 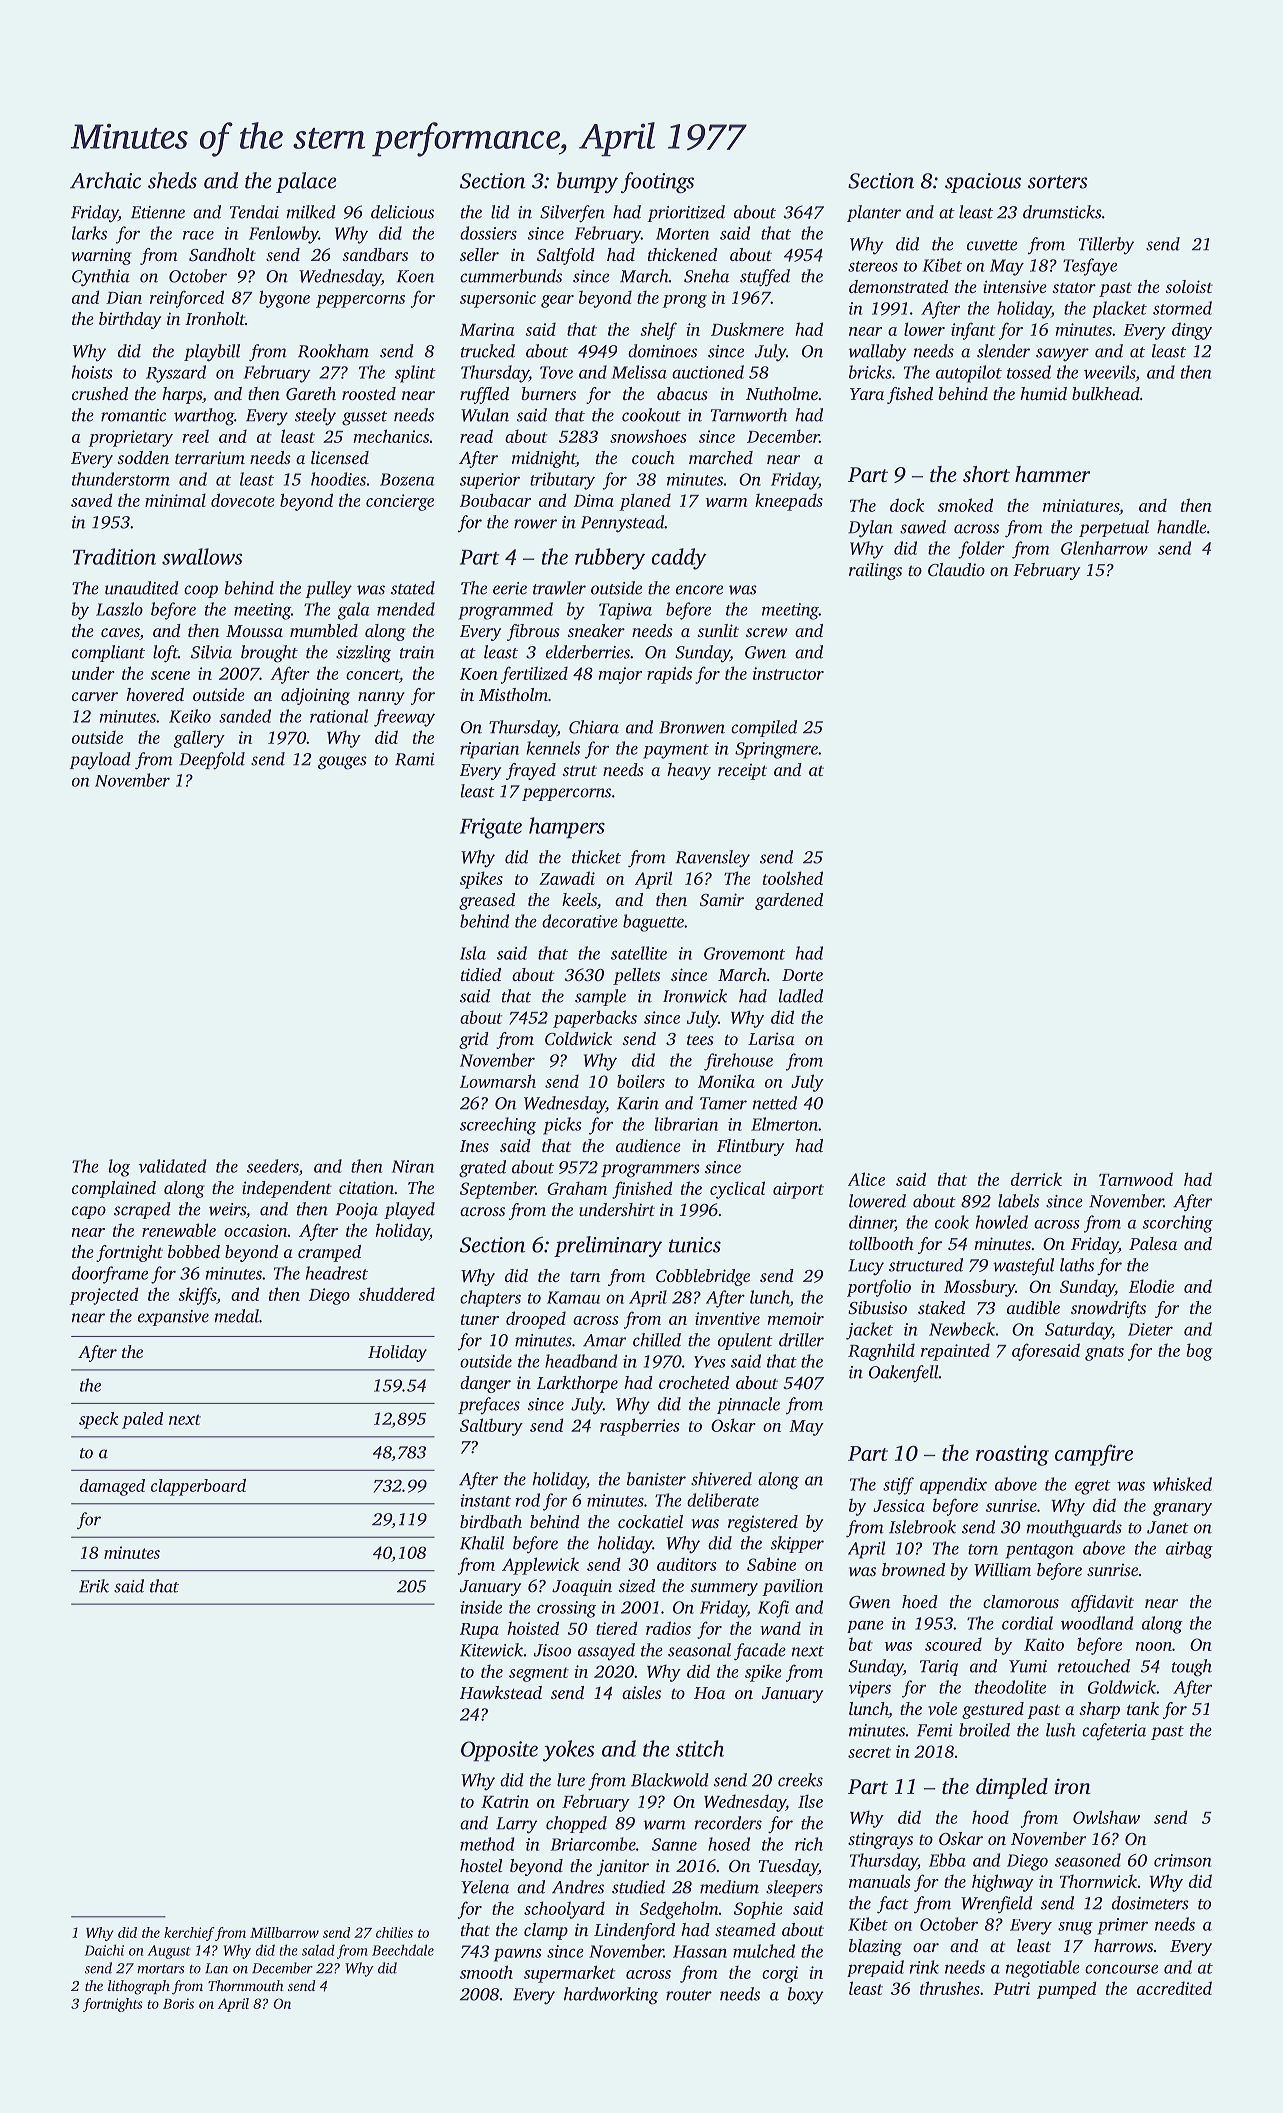 What do you see at coordinates (94, 1586) in the document?
I see `Erik` at bounding box center [94, 1586].
